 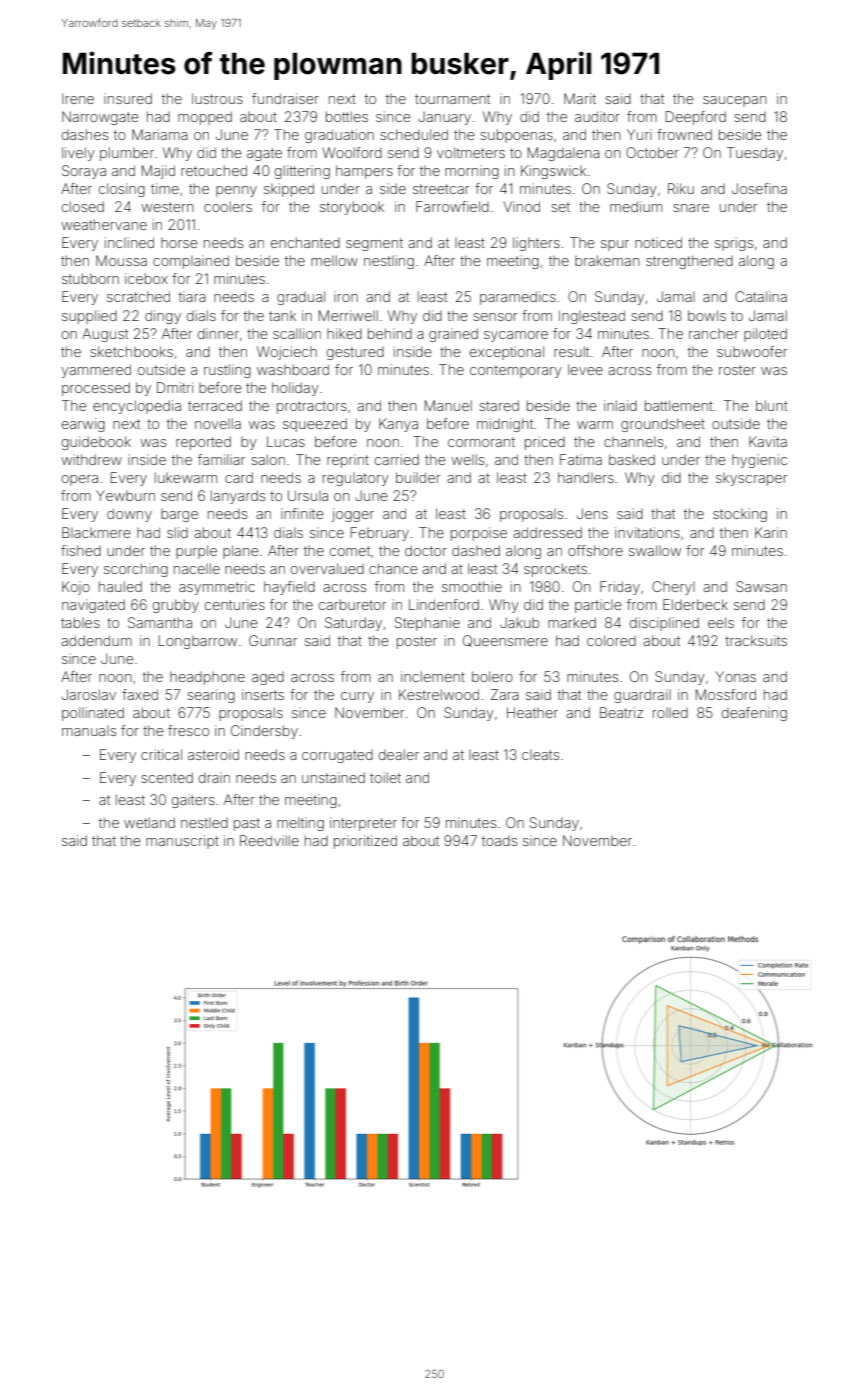 I want to click on groundsheet, so click(x=663, y=425).
